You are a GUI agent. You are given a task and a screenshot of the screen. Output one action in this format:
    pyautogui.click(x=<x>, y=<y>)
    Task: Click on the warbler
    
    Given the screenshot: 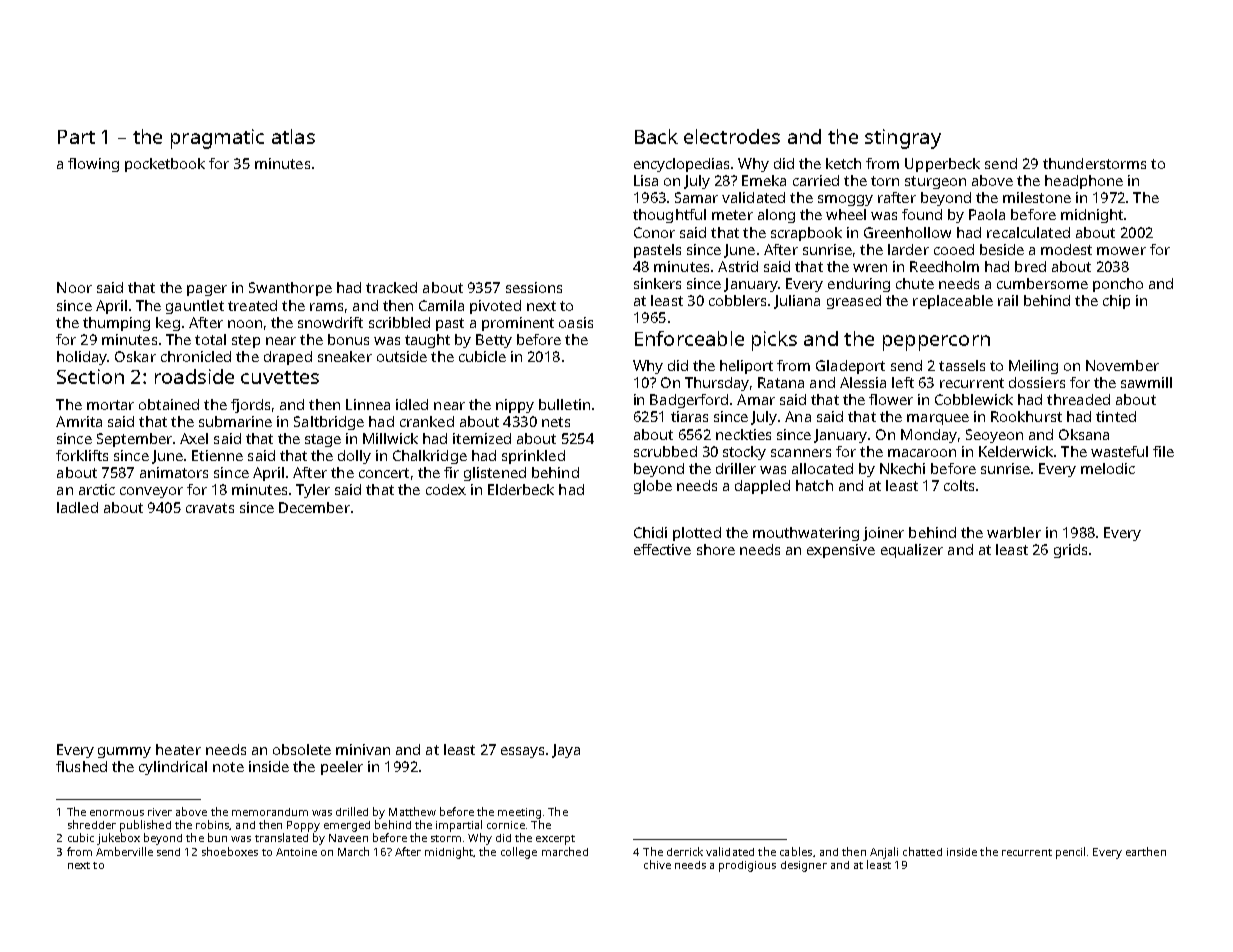 What is the action you would take?
    pyautogui.click(x=1014, y=532)
